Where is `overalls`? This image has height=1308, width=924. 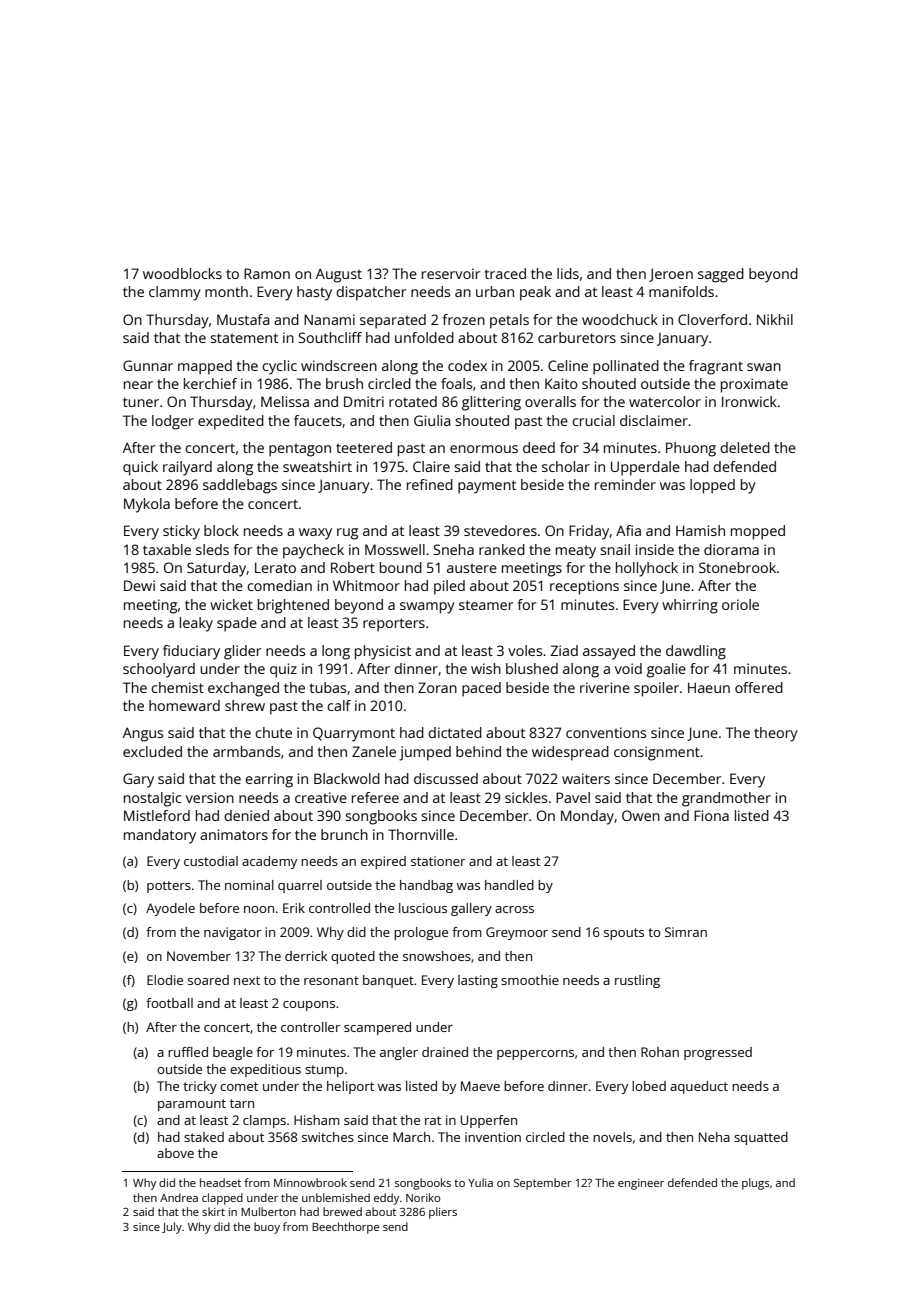
overalls is located at coordinates (550, 401).
